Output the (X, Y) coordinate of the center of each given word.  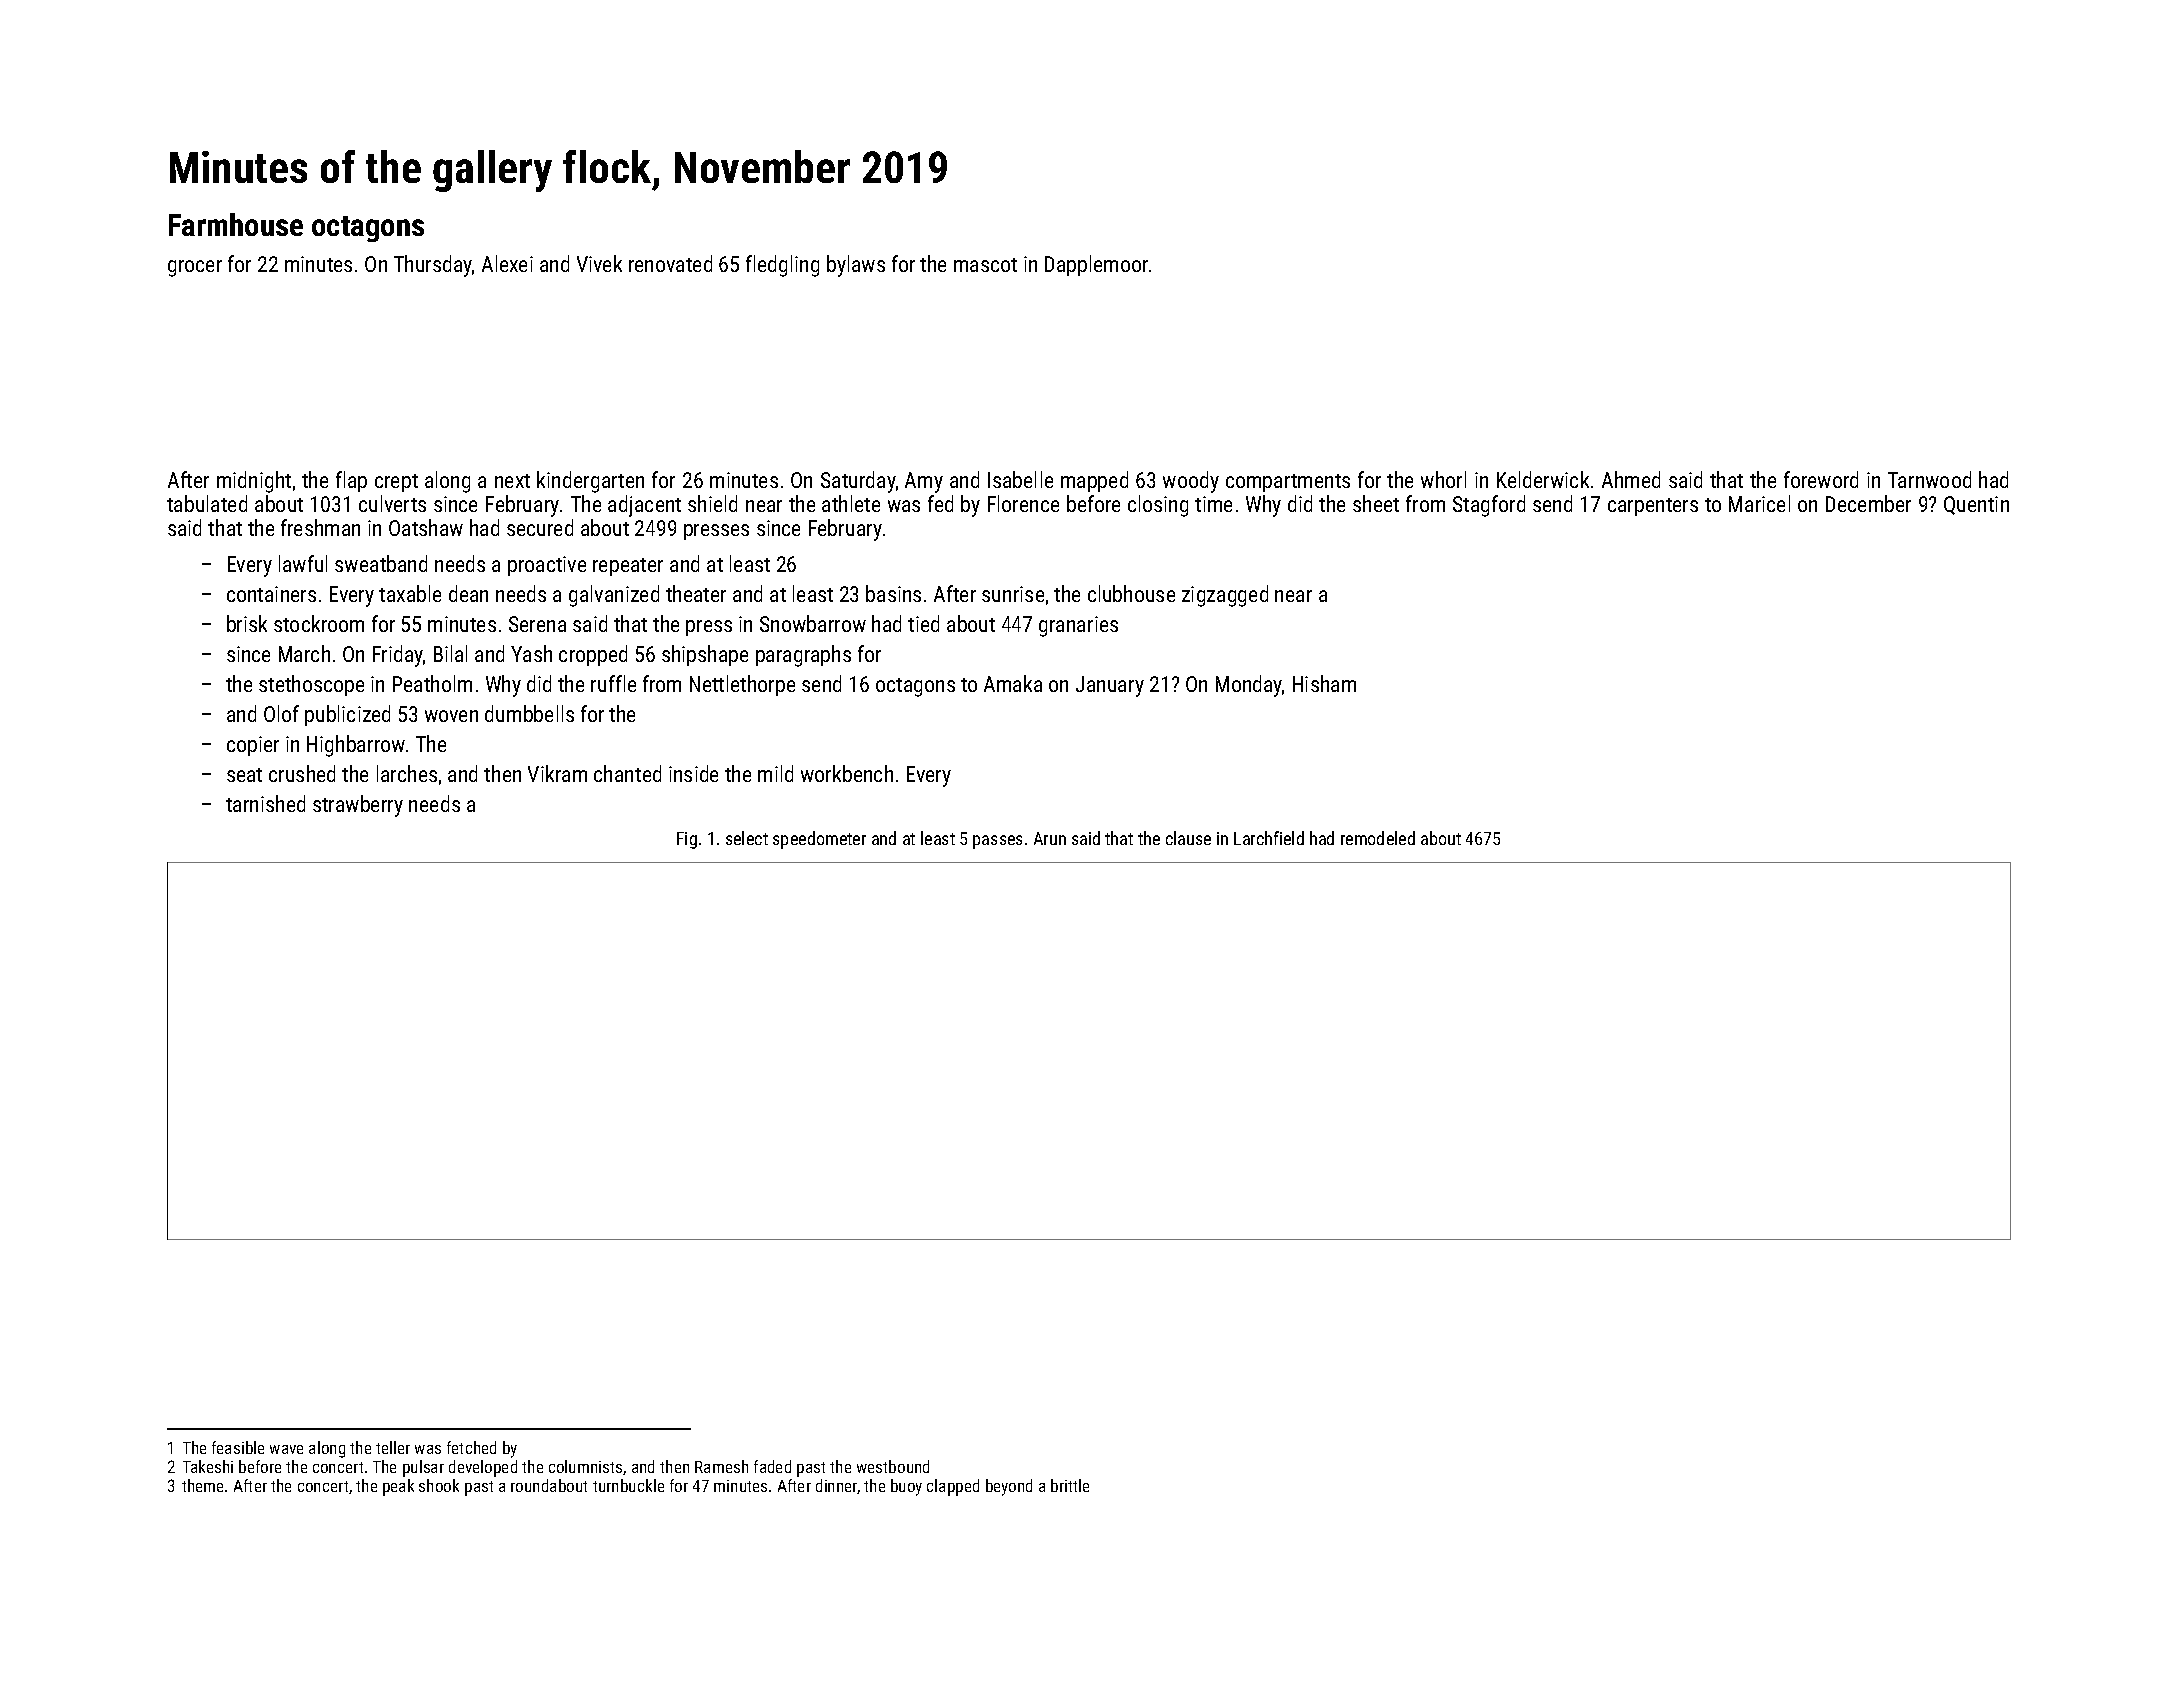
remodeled (1378, 838)
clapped (953, 1487)
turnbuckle (628, 1485)
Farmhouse (236, 224)
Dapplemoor (1096, 265)
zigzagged (1225, 596)
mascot (985, 265)
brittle (1070, 1485)
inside (693, 773)
